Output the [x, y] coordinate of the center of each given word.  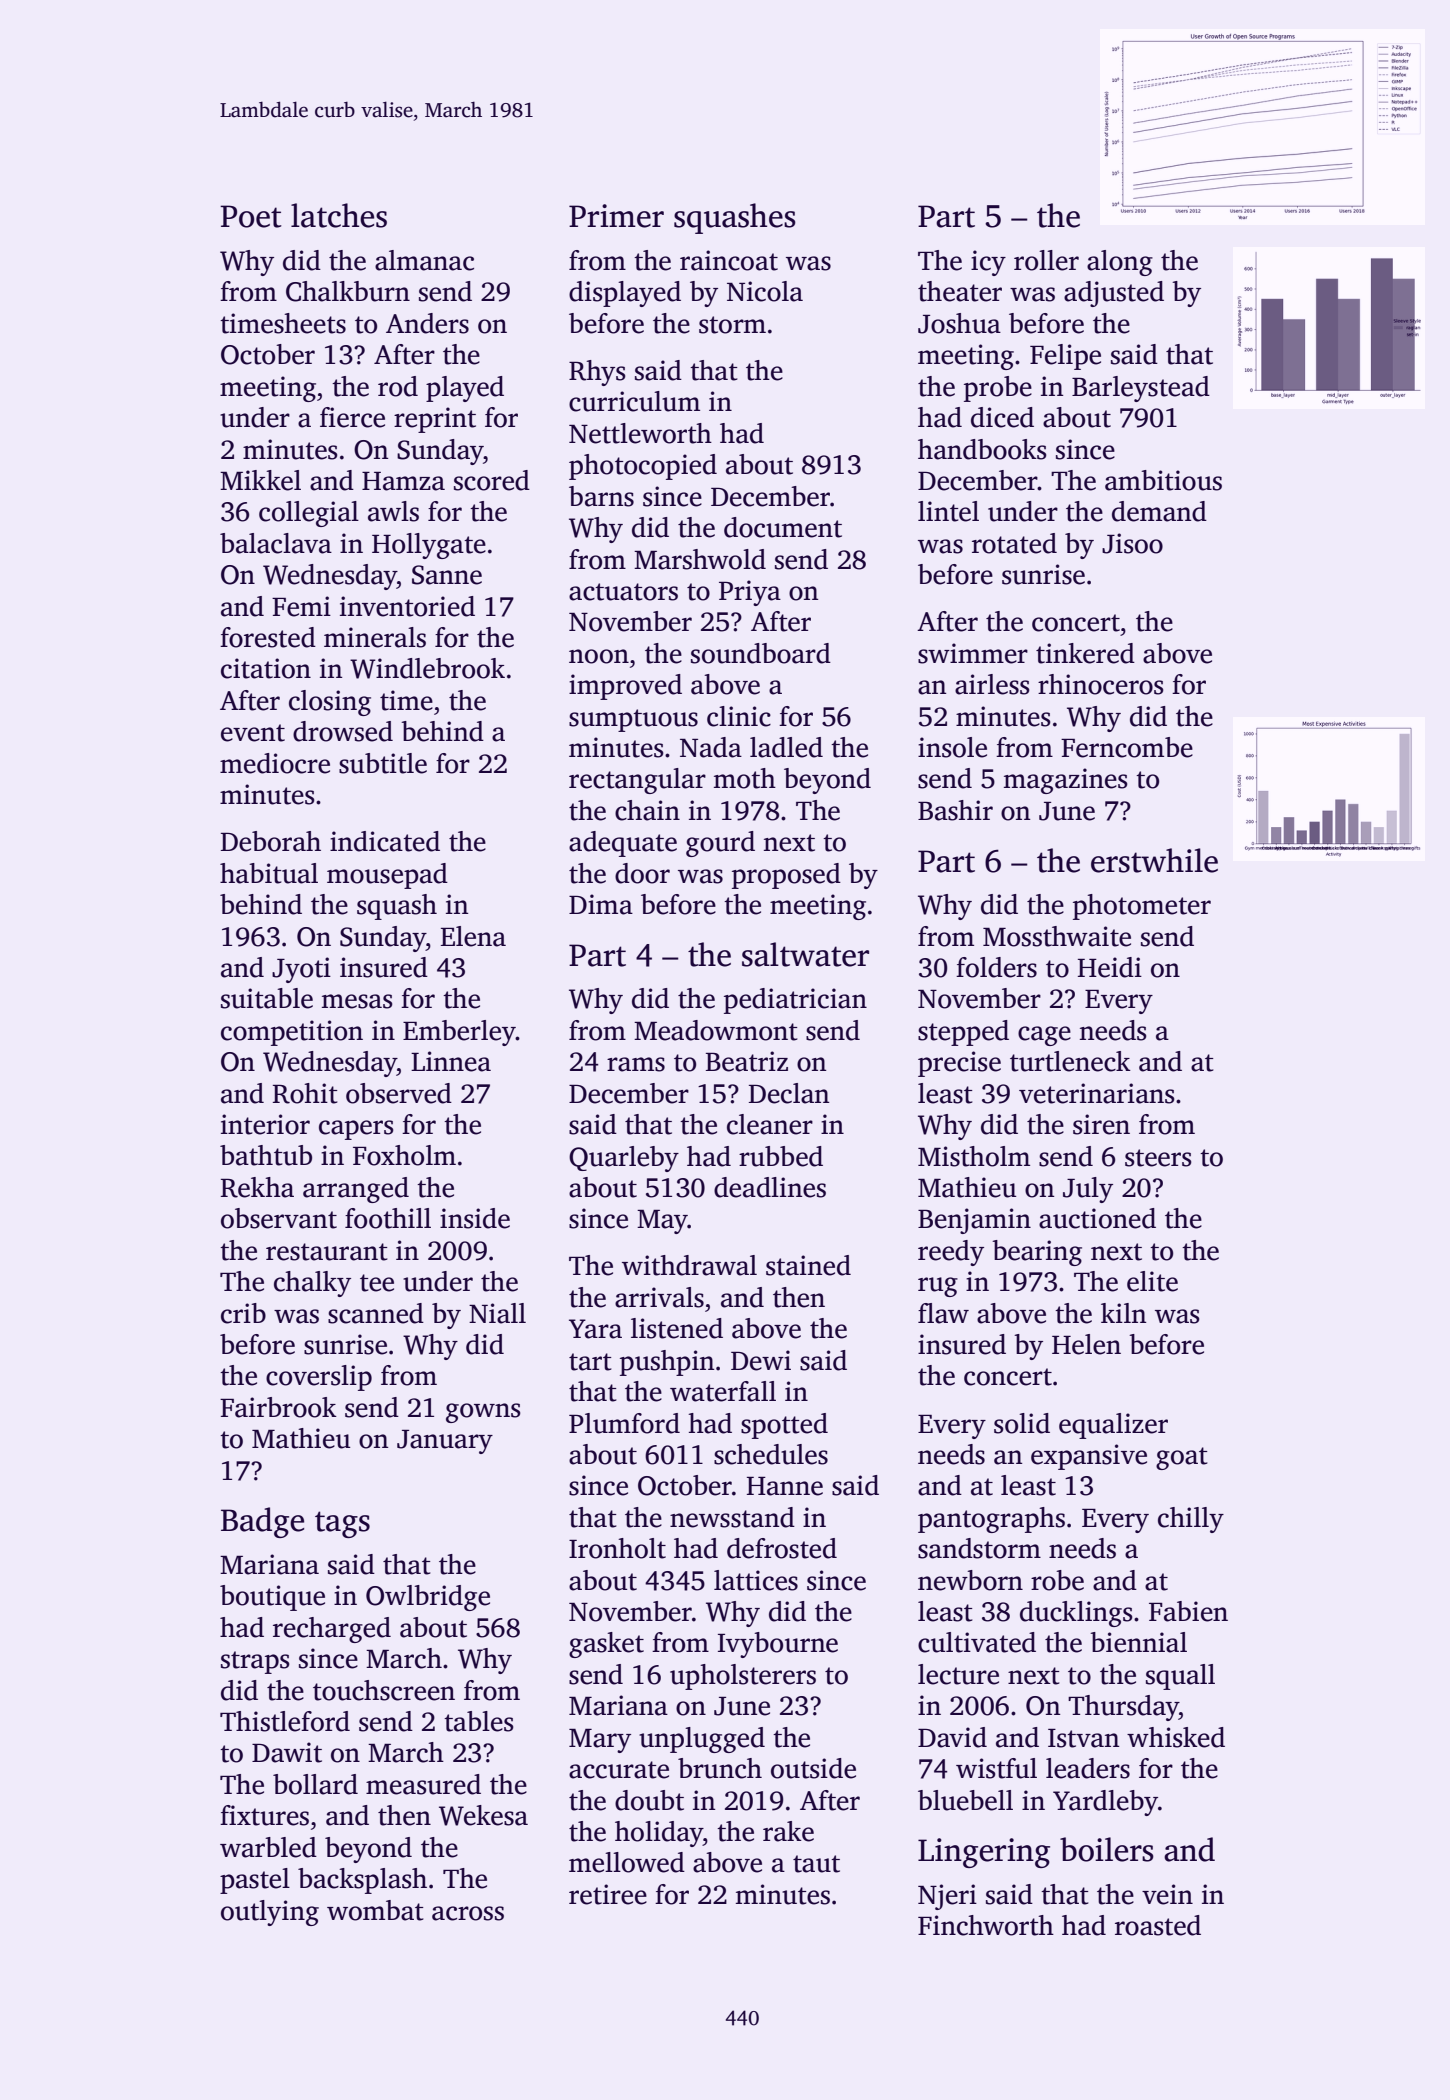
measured [423, 1784]
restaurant [326, 1252]
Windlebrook [427, 668]
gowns [483, 1413]
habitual [269, 873]
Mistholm [974, 1156]
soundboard [761, 653]
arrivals [659, 1297]
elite [1152, 1281]
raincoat [729, 260]
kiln [1123, 1313]
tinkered [1085, 653]
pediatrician [795, 1001]
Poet [251, 216]
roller [1046, 260]
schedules [771, 1454]
